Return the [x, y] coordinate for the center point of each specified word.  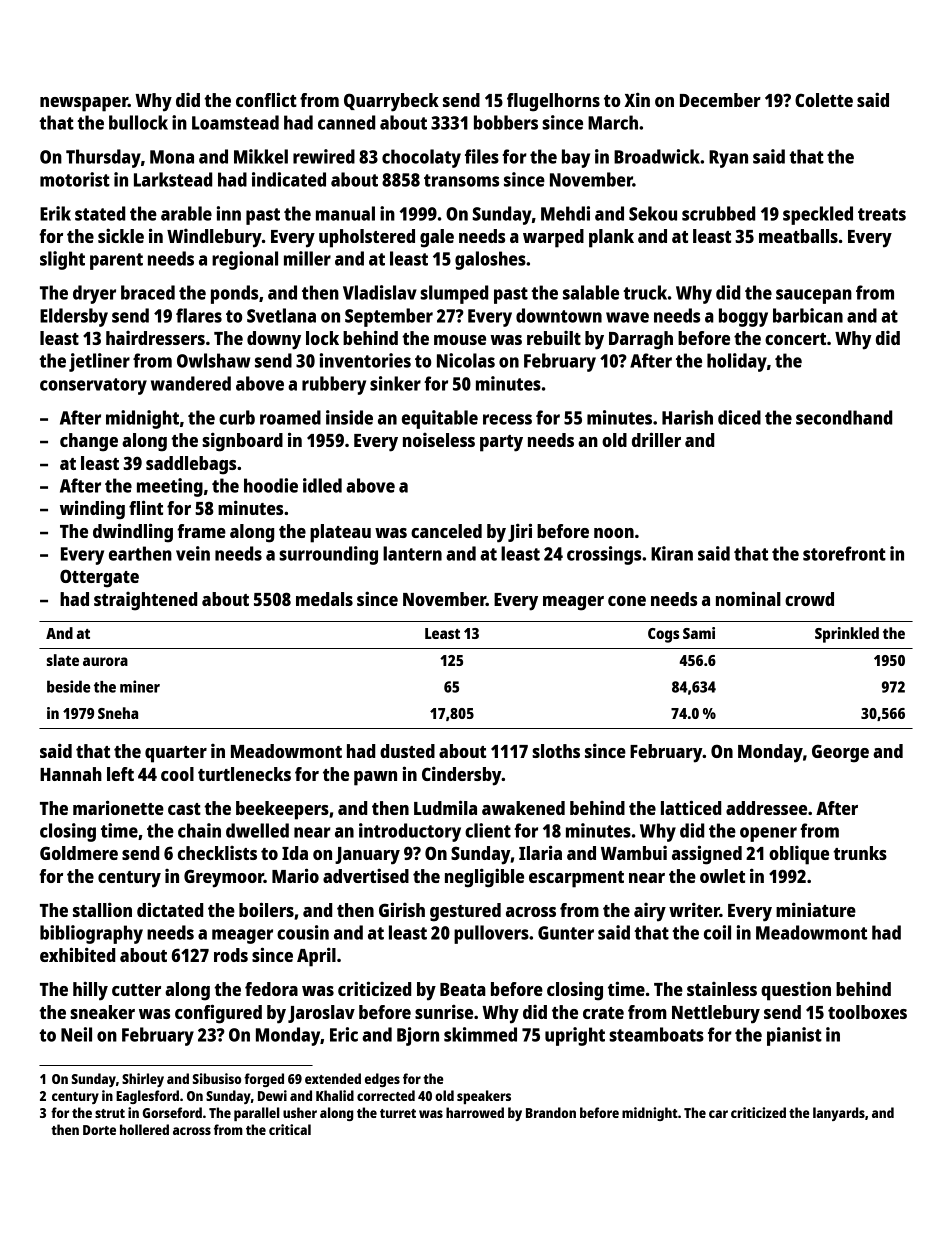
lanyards [839, 1114]
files [482, 156]
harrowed [475, 1112]
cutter [136, 990]
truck [645, 292]
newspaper [84, 104]
